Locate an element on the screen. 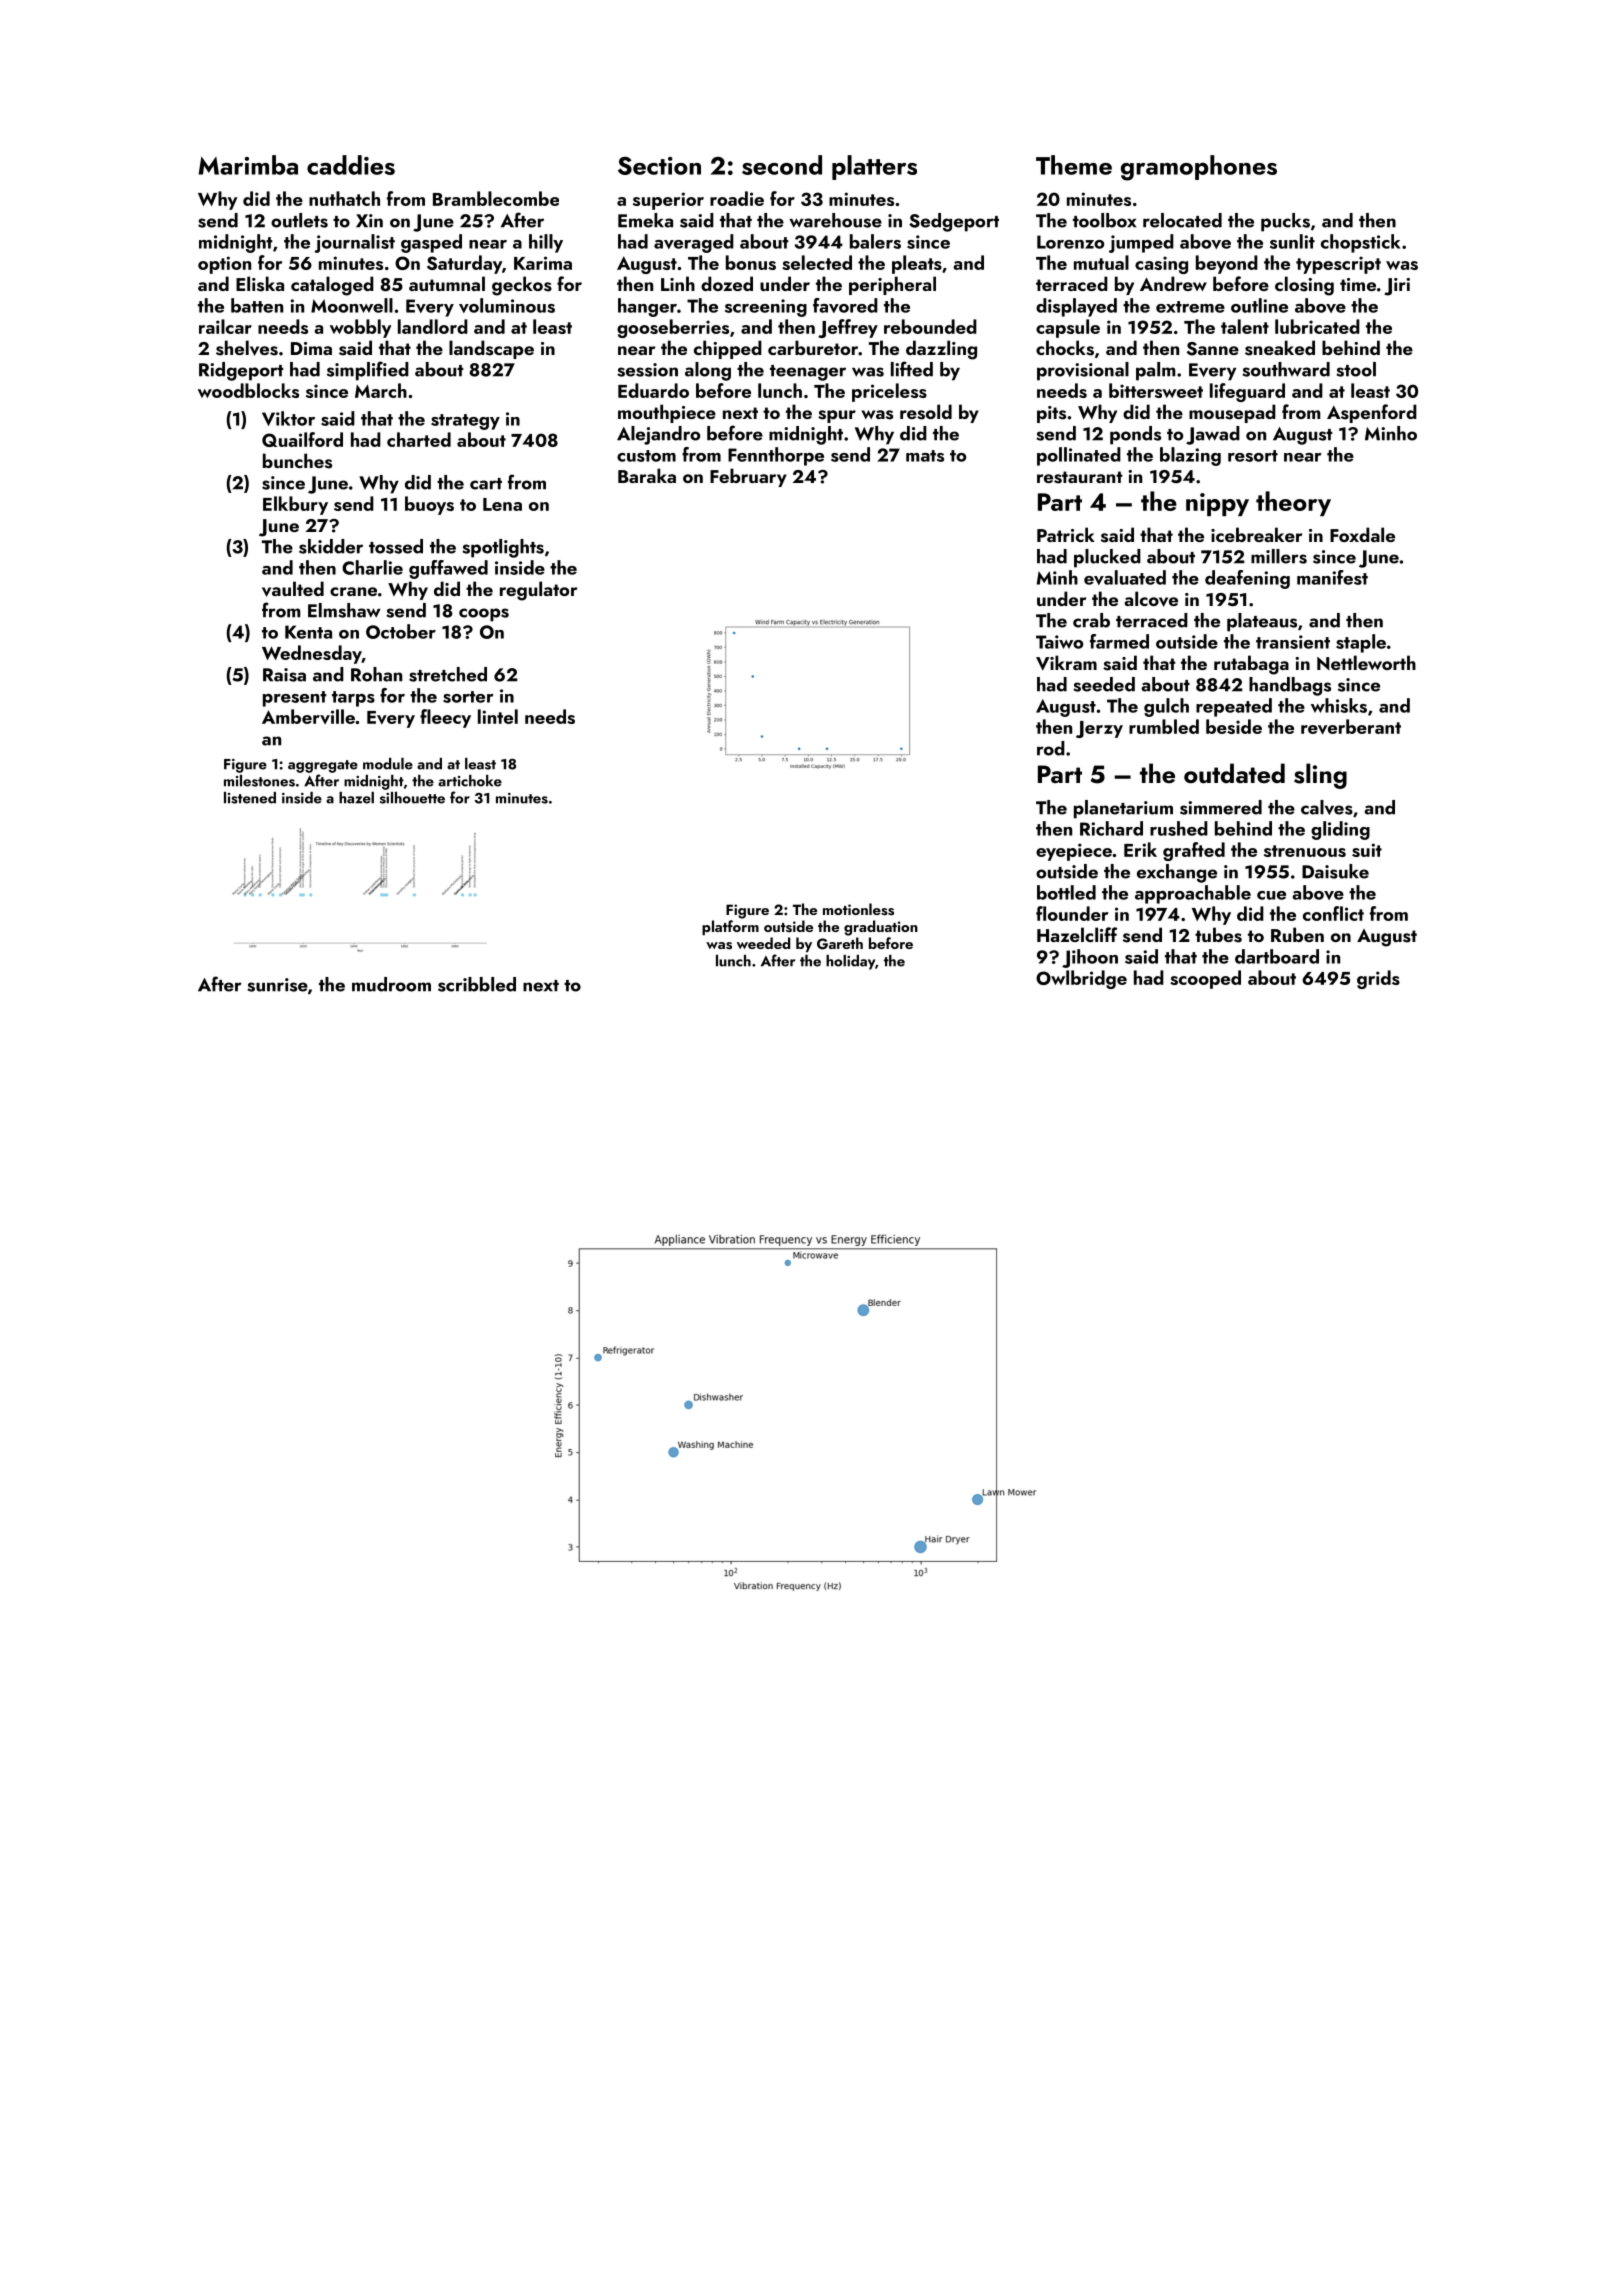  deafening is located at coordinates (1247, 579).
